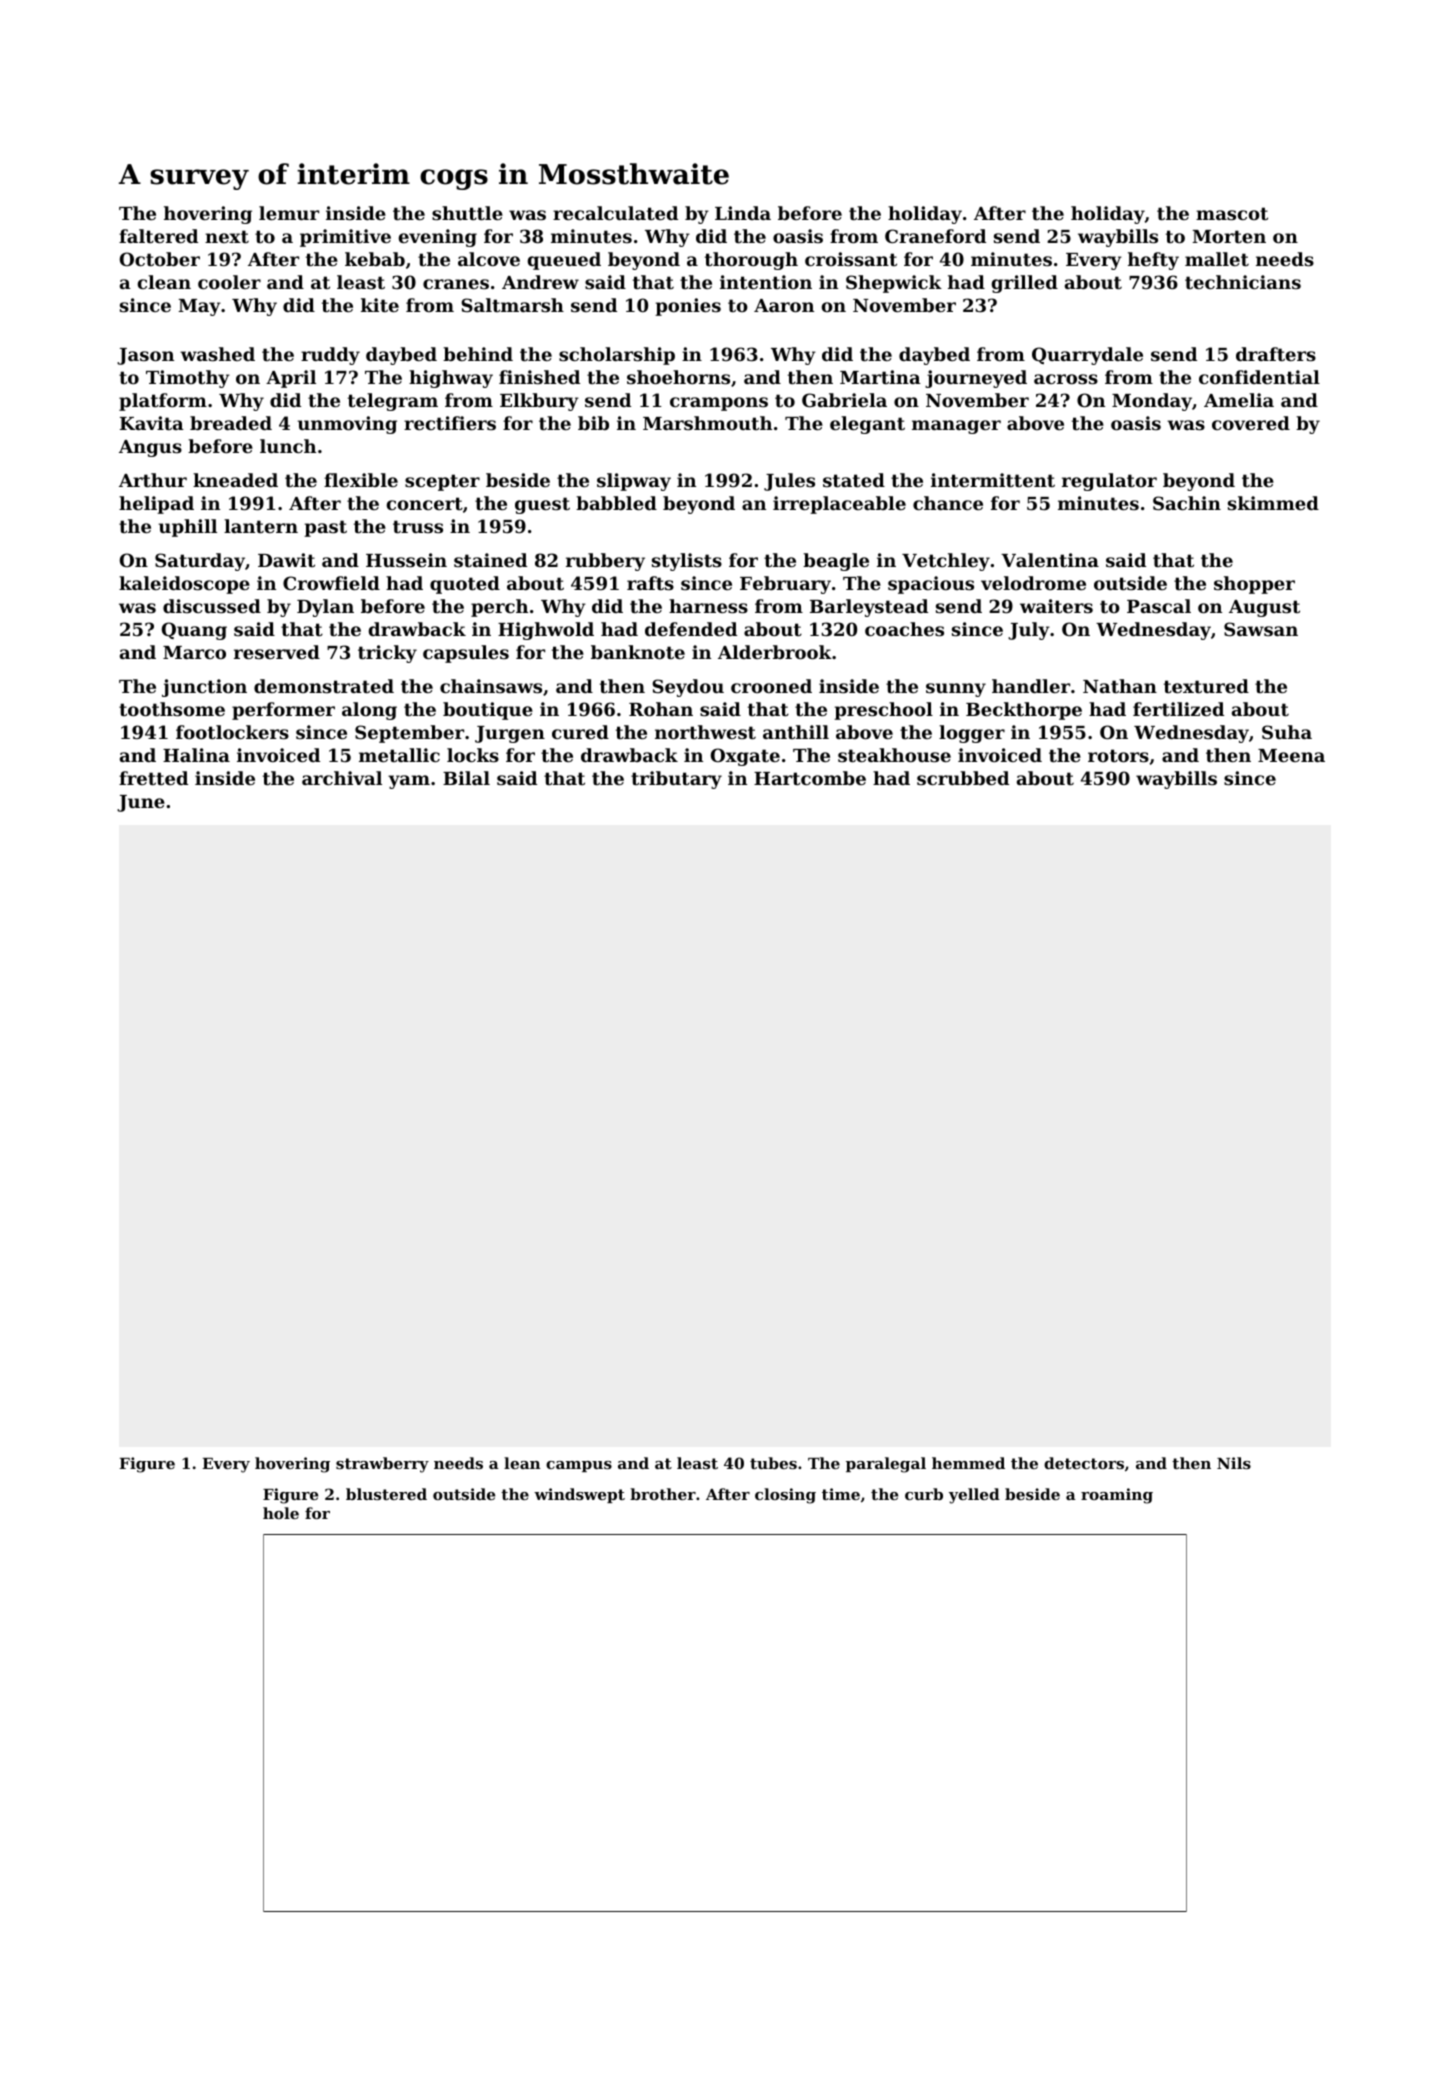  What do you see at coordinates (382, 1465) in the image?
I see `strawberry` at bounding box center [382, 1465].
